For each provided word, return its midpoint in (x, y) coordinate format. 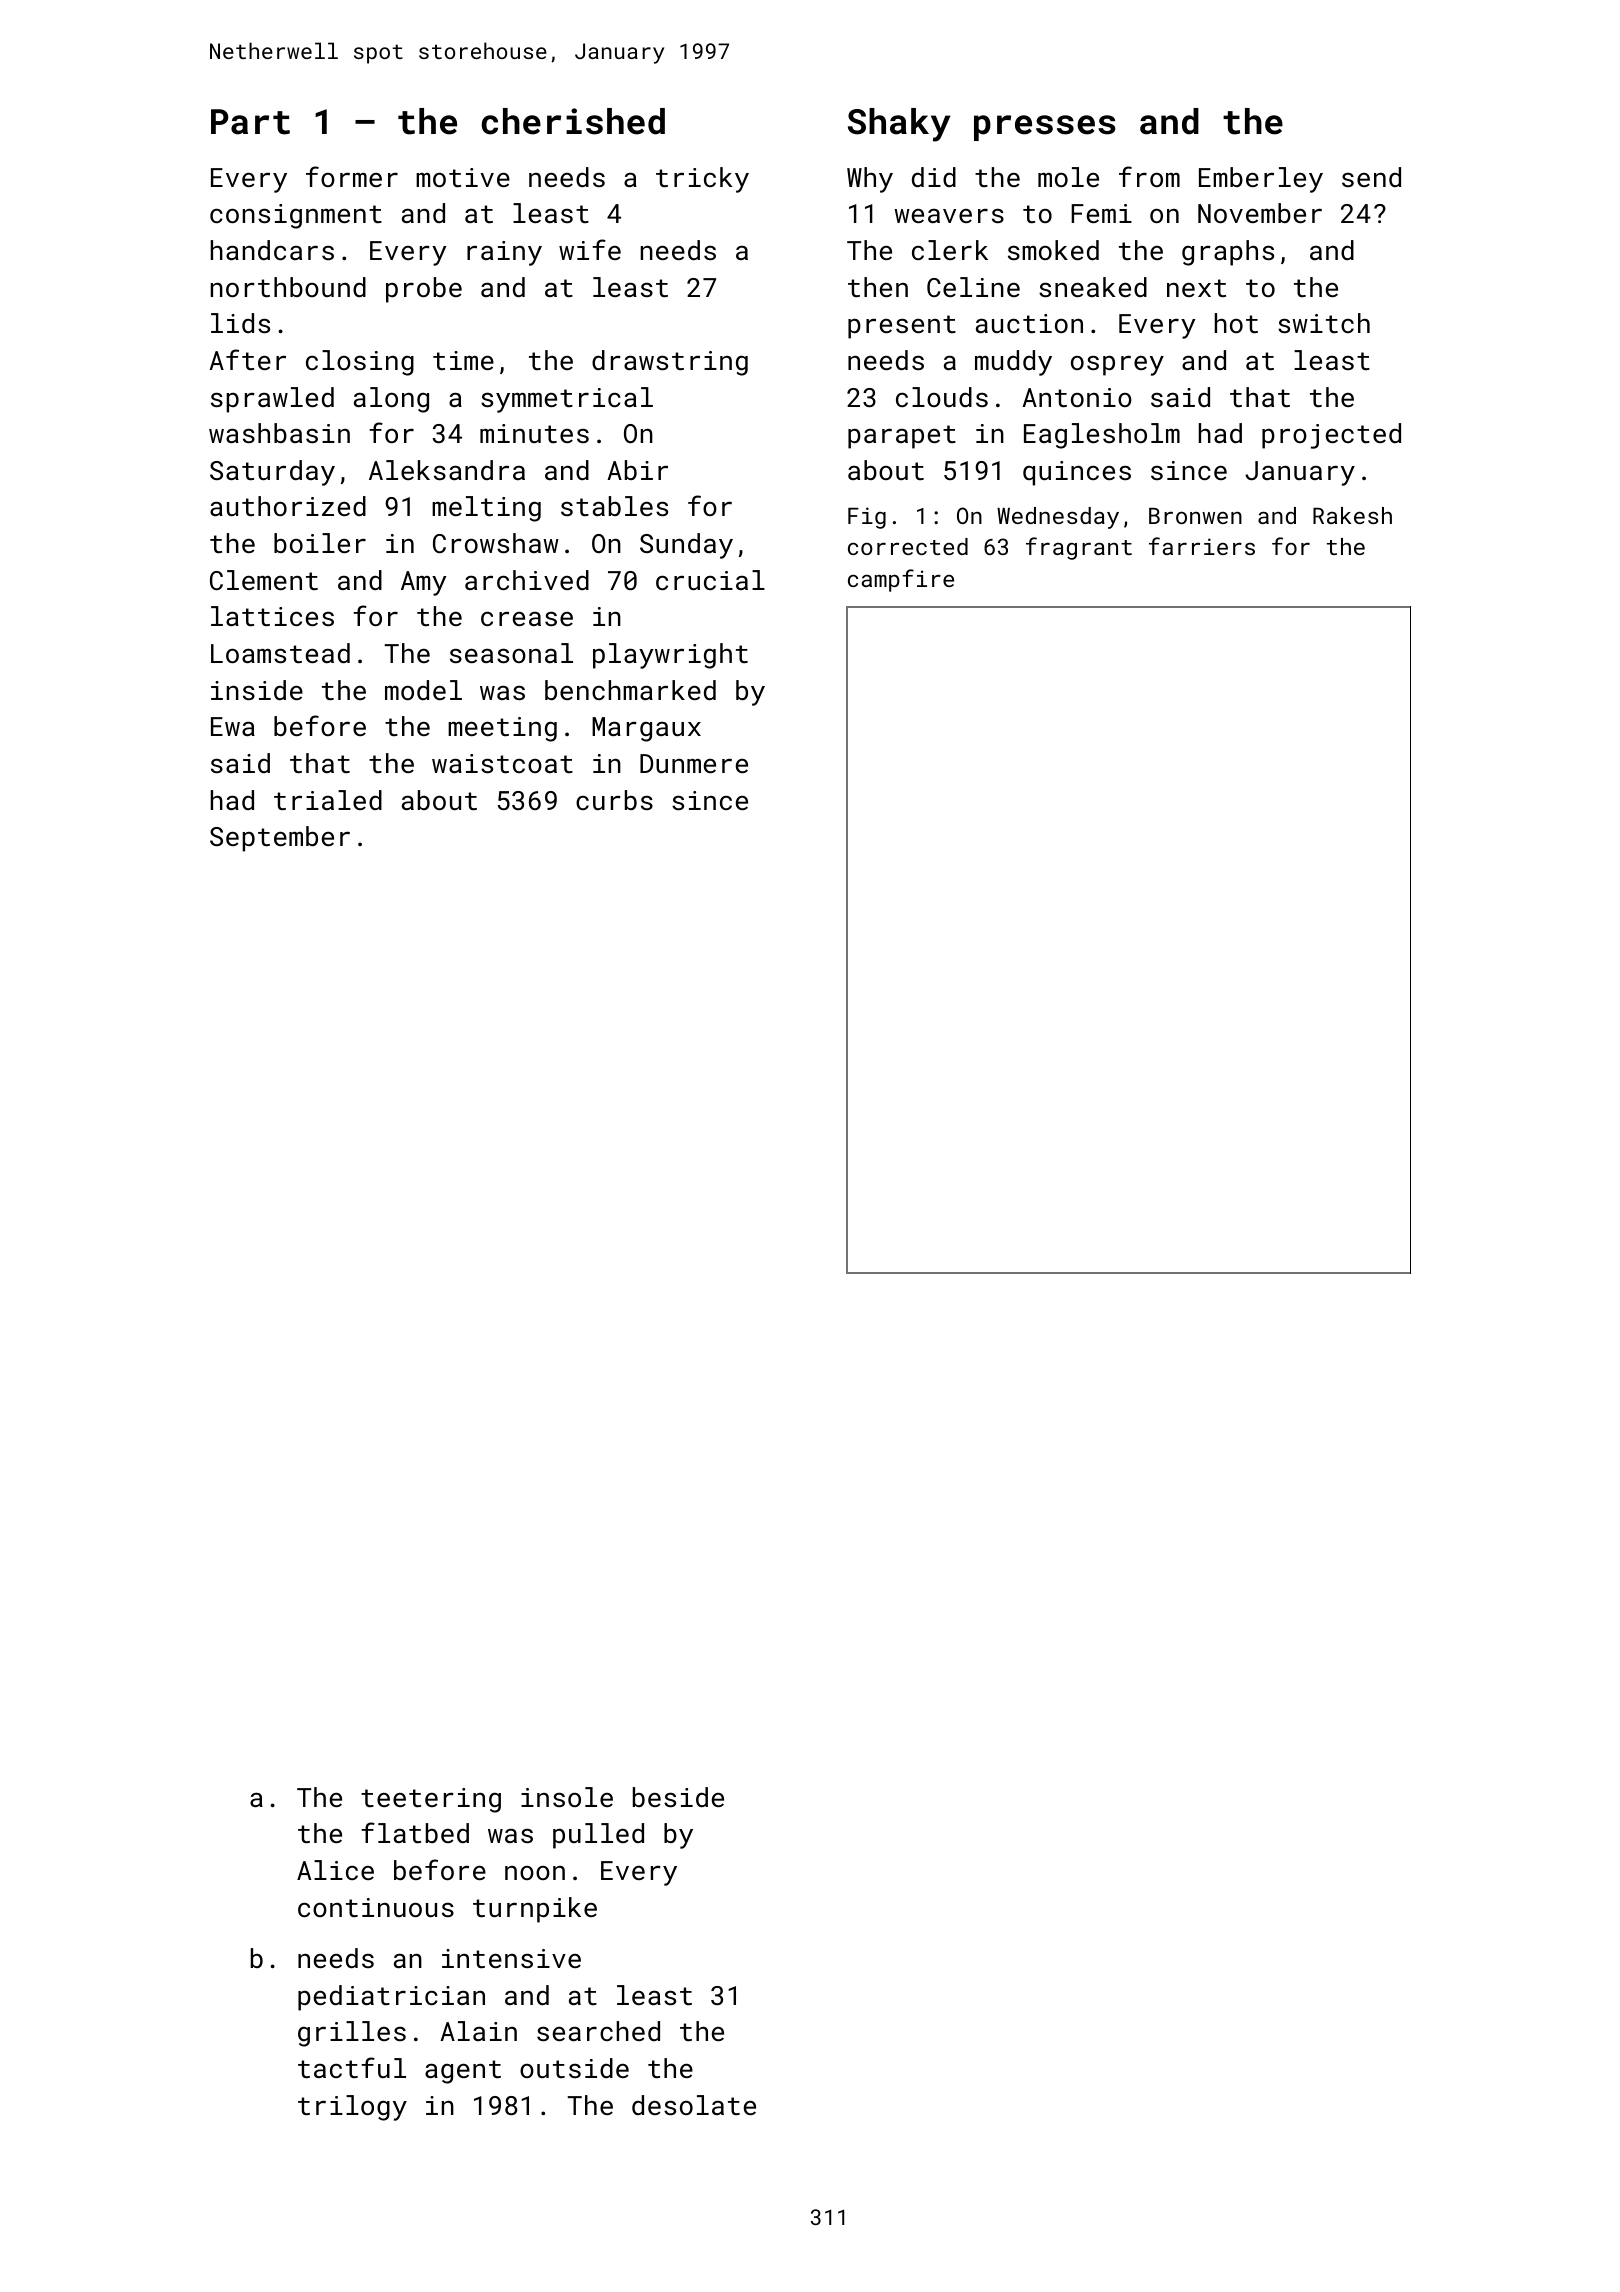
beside (678, 1797)
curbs (614, 800)
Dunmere (694, 763)
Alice (335, 1870)
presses (1045, 128)
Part (250, 122)
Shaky (899, 125)
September (280, 839)
